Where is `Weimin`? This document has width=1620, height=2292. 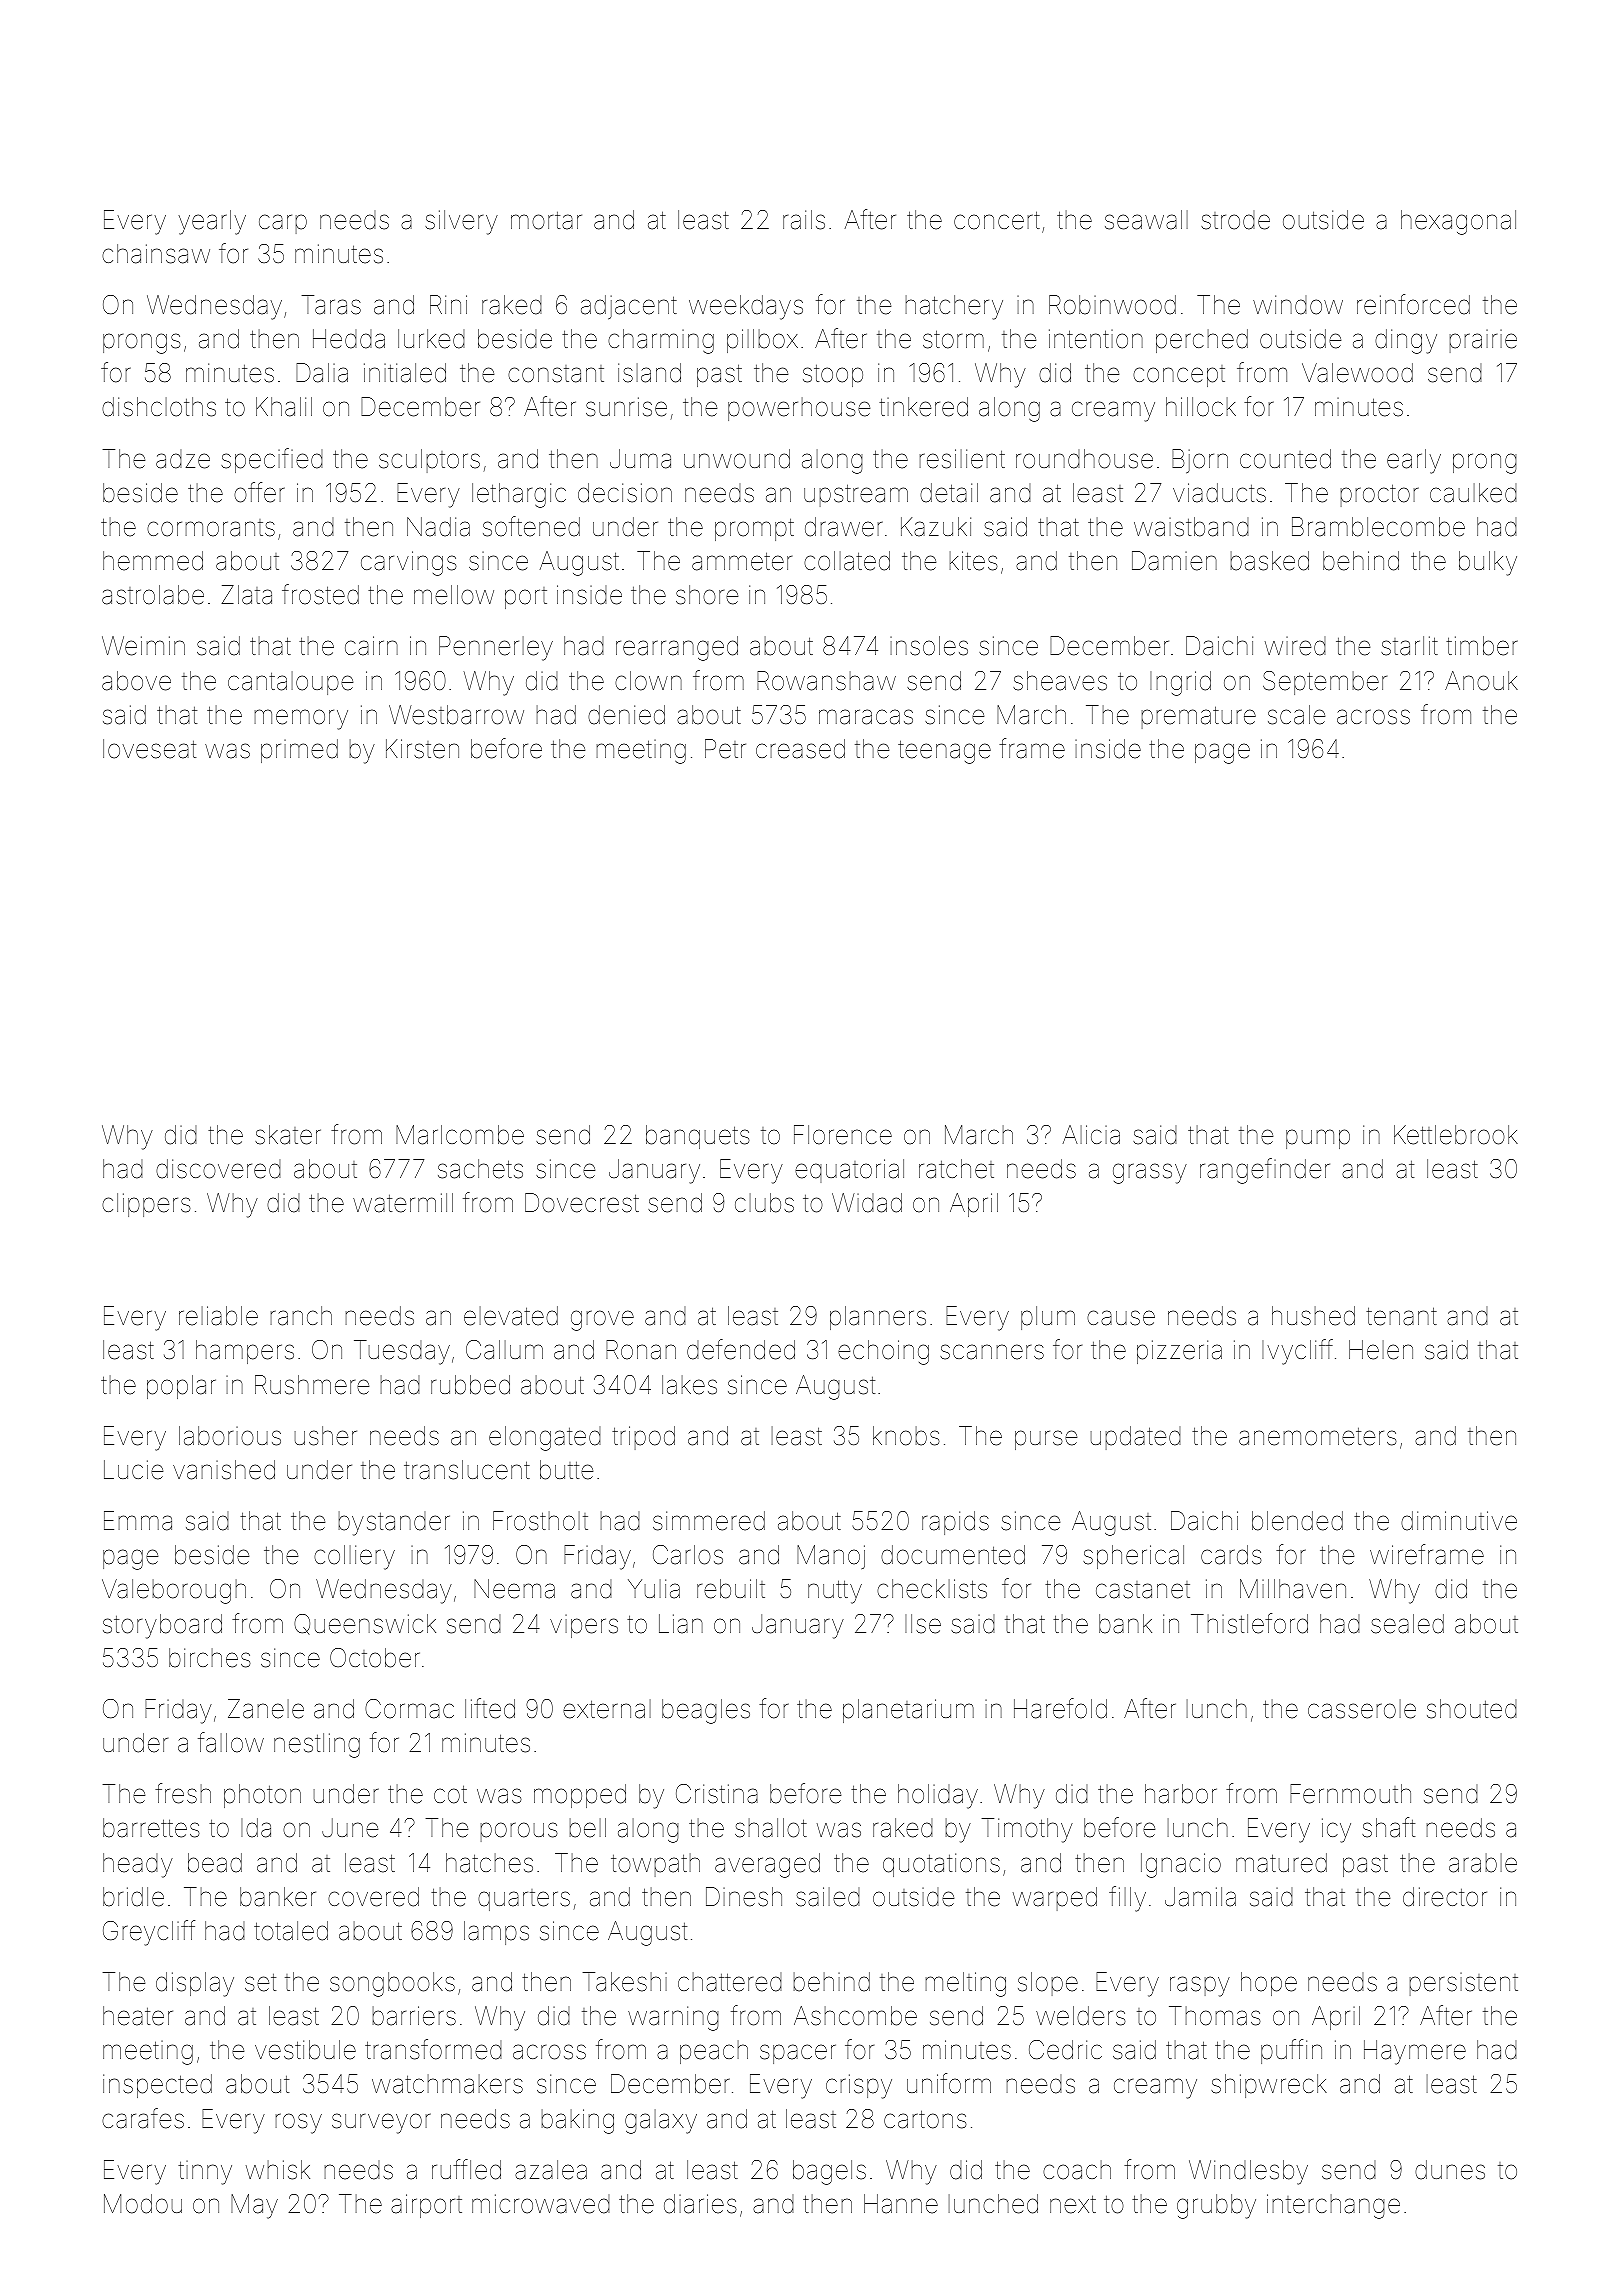 Weimin is located at coordinates (143, 646).
